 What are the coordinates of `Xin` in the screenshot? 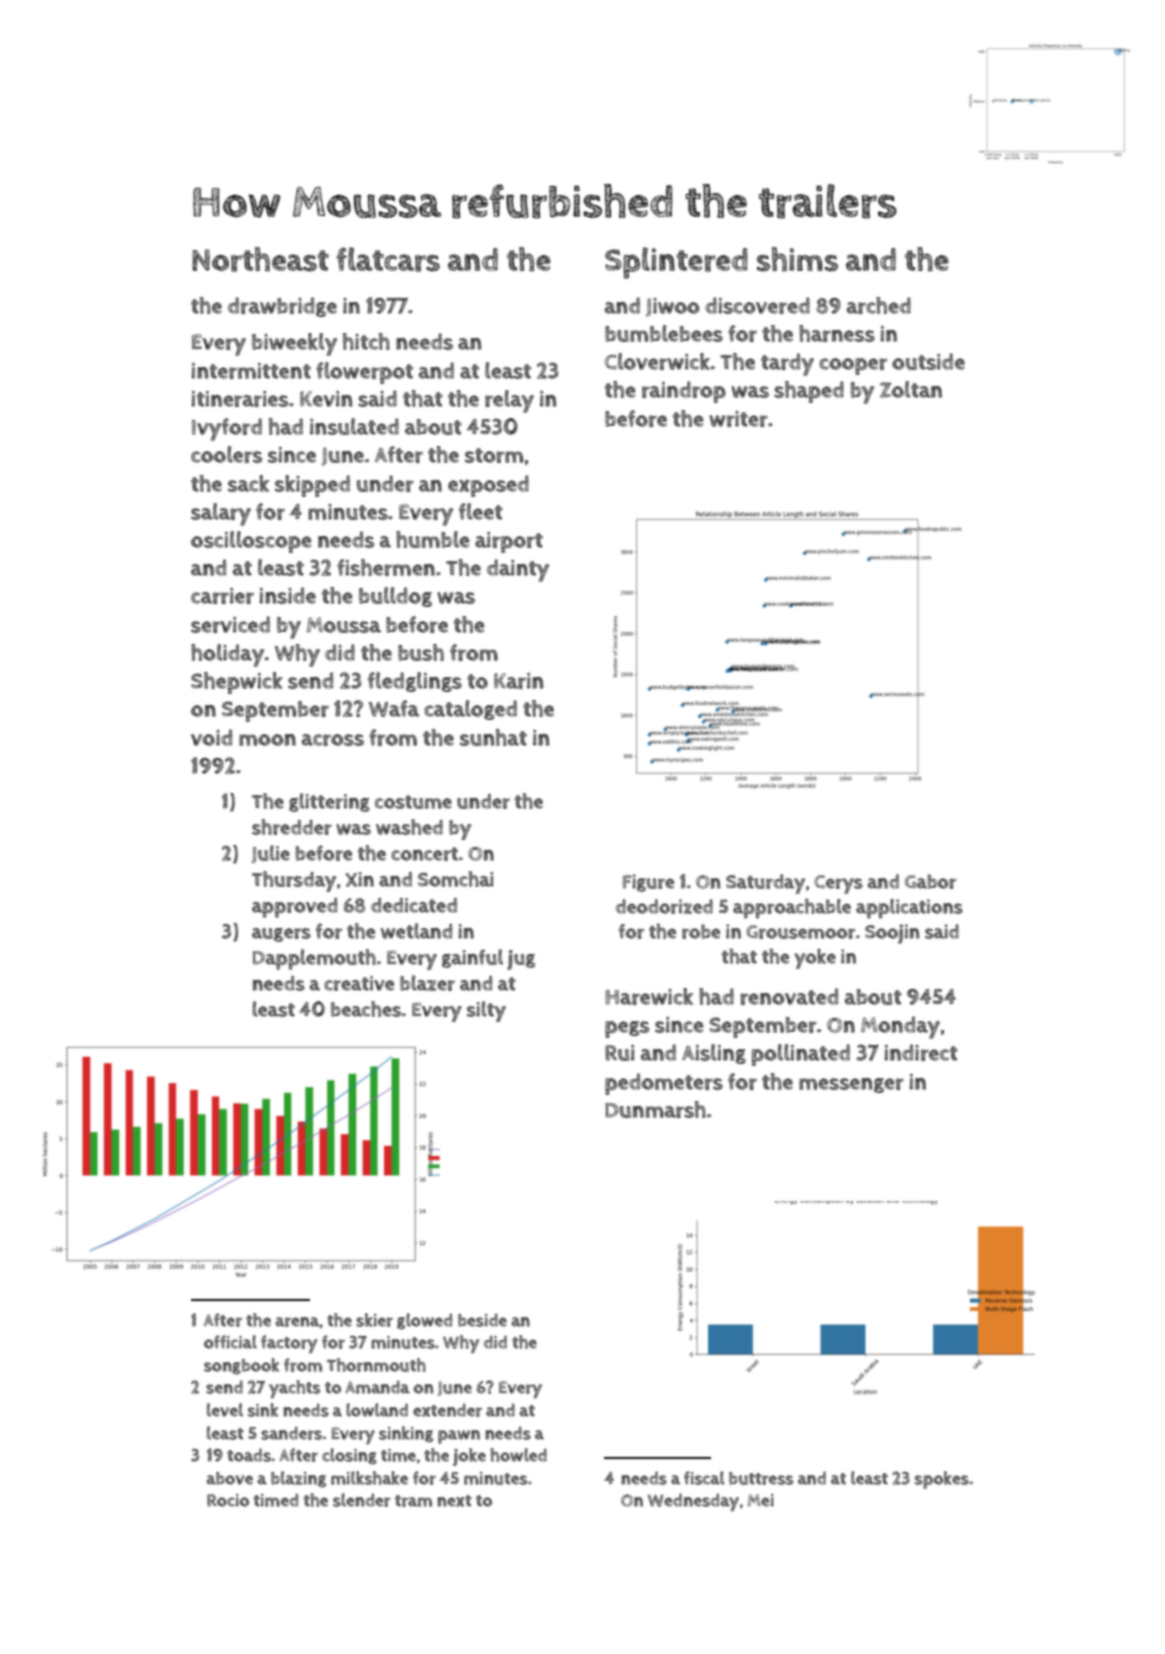 It's located at (359, 879).
